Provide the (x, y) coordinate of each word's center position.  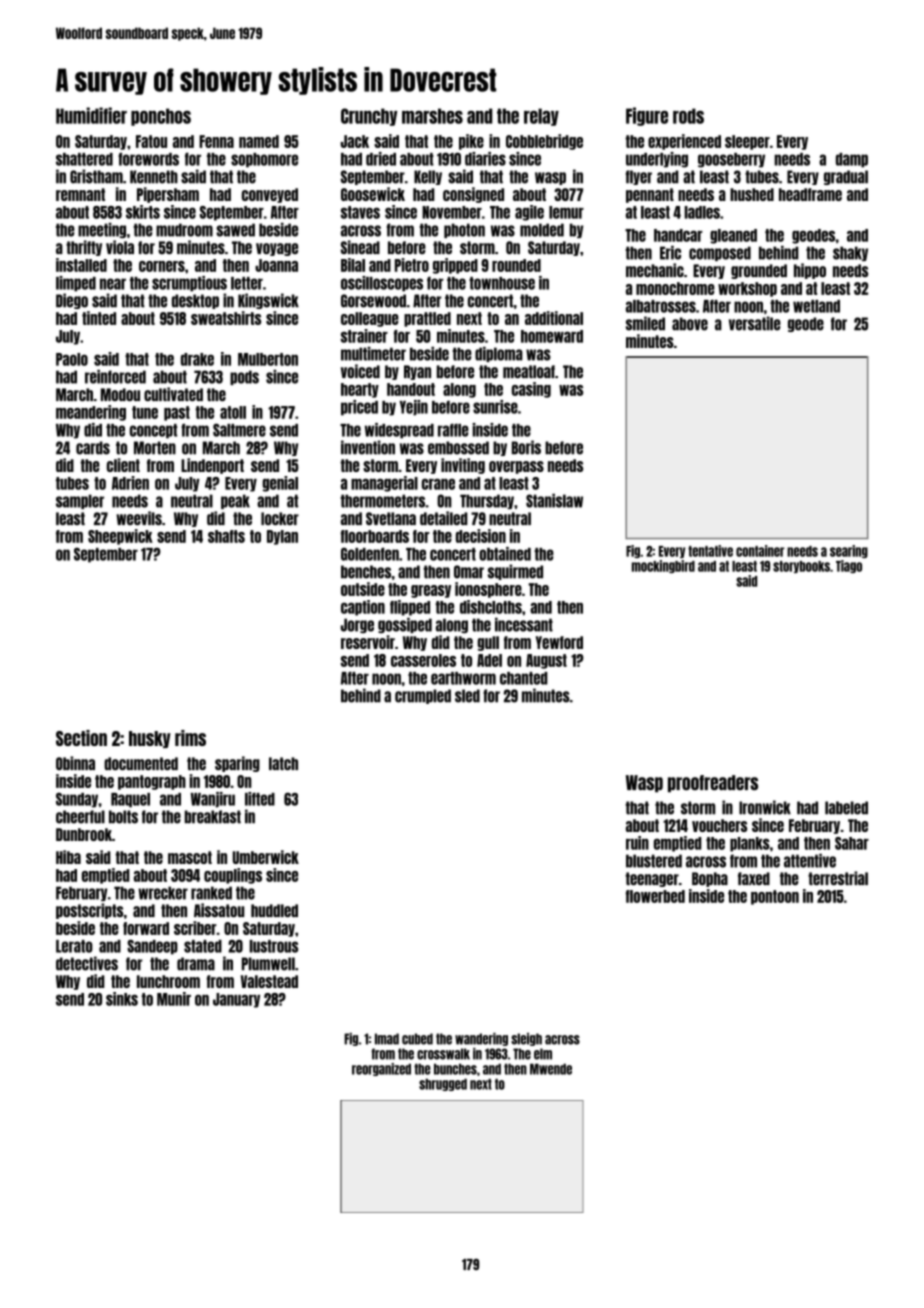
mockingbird (663, 566)
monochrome (675, 288)
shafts (226, 536)
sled (467, 696)
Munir (174, 999)
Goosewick (373, 194)
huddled (274, 910)
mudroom (184, 230)
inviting (463, 466)
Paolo (72, 359)
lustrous (274, 946)
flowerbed (655, 896)
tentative (710, 551)
